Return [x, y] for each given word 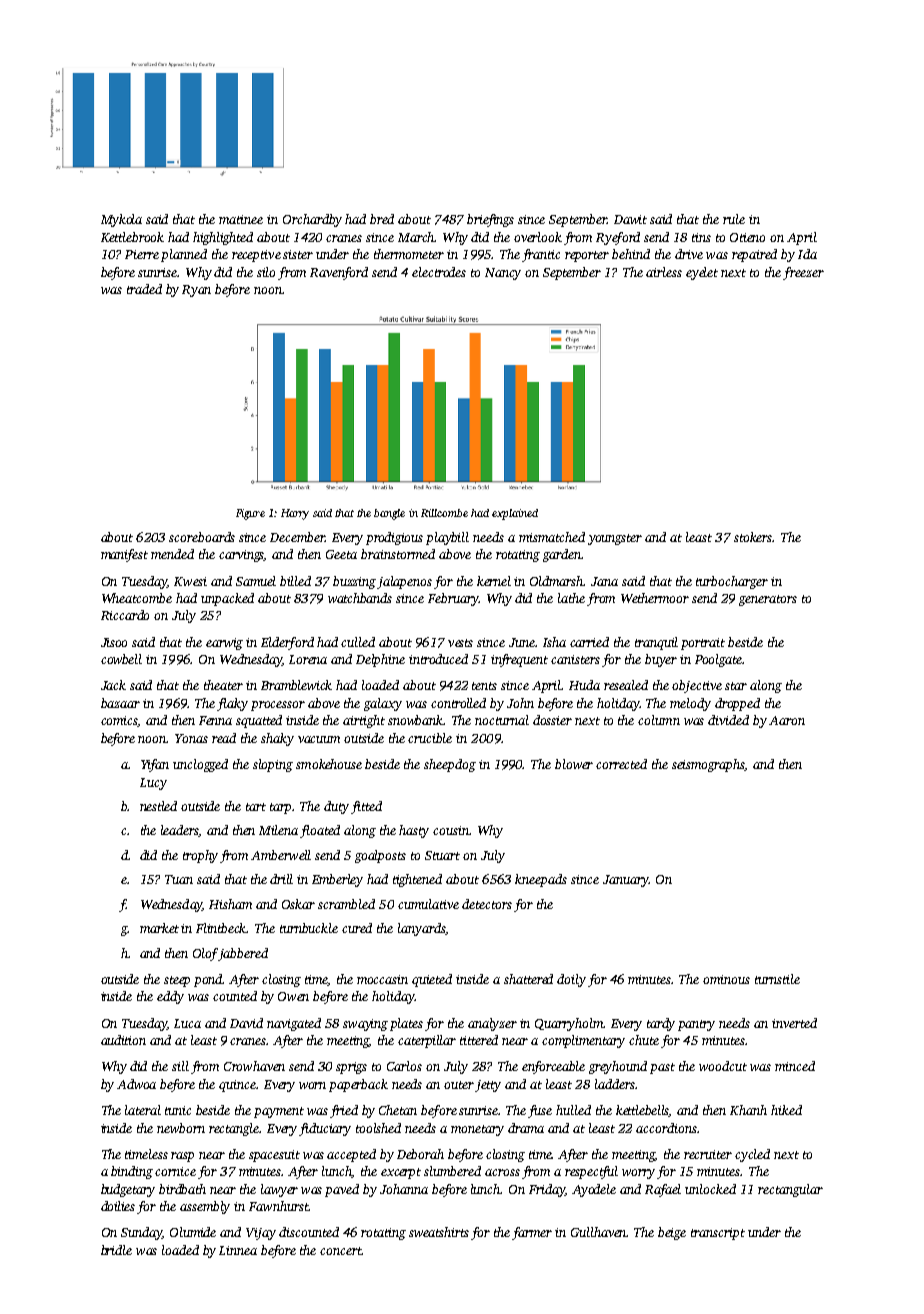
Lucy [153, 784]
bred [382, 219]
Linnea [238, 1250]
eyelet [702, 273]
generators [768, 600]
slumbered [452, 1171]
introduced [438, 659]
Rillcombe [444, 513]
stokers [753, 537]
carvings [242, 556]
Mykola [121, 220]
